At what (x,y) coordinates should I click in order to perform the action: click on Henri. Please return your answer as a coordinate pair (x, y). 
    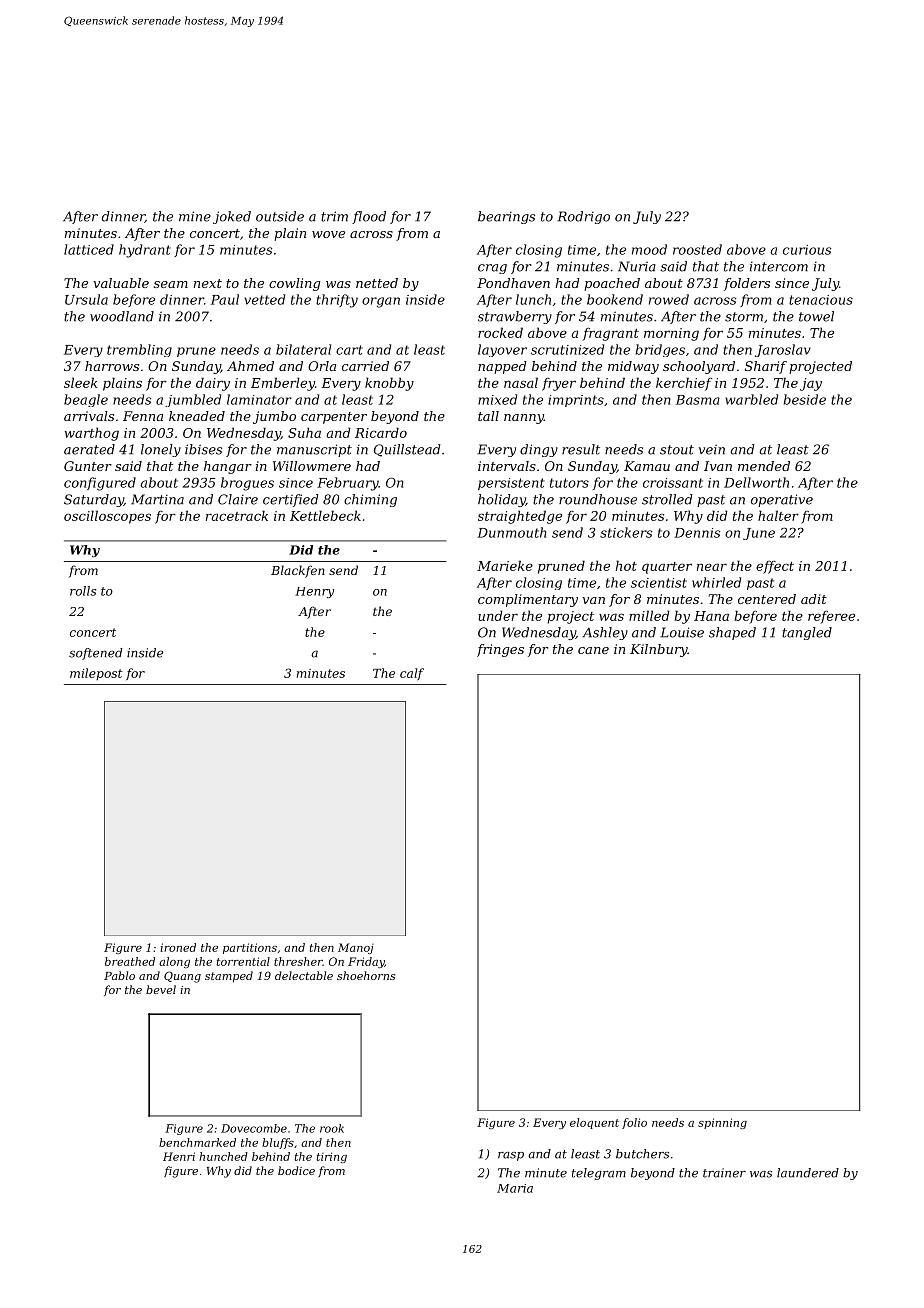
    Looking at the image, I should click on (179, 1156).
